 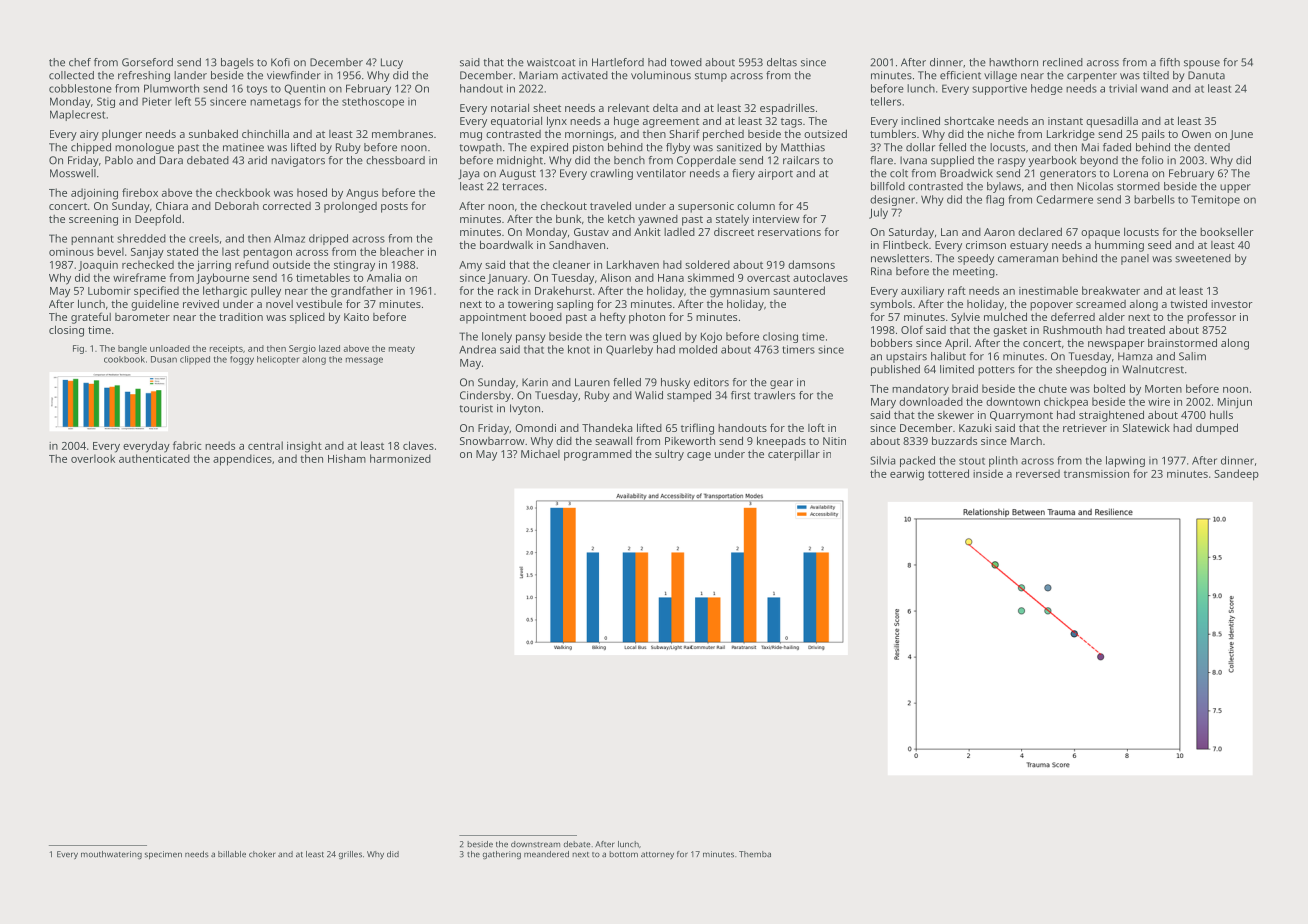 What do you see at coordinates (201, 303) in the screenshot?
I see `revived` at bounding box center [201, 303].
